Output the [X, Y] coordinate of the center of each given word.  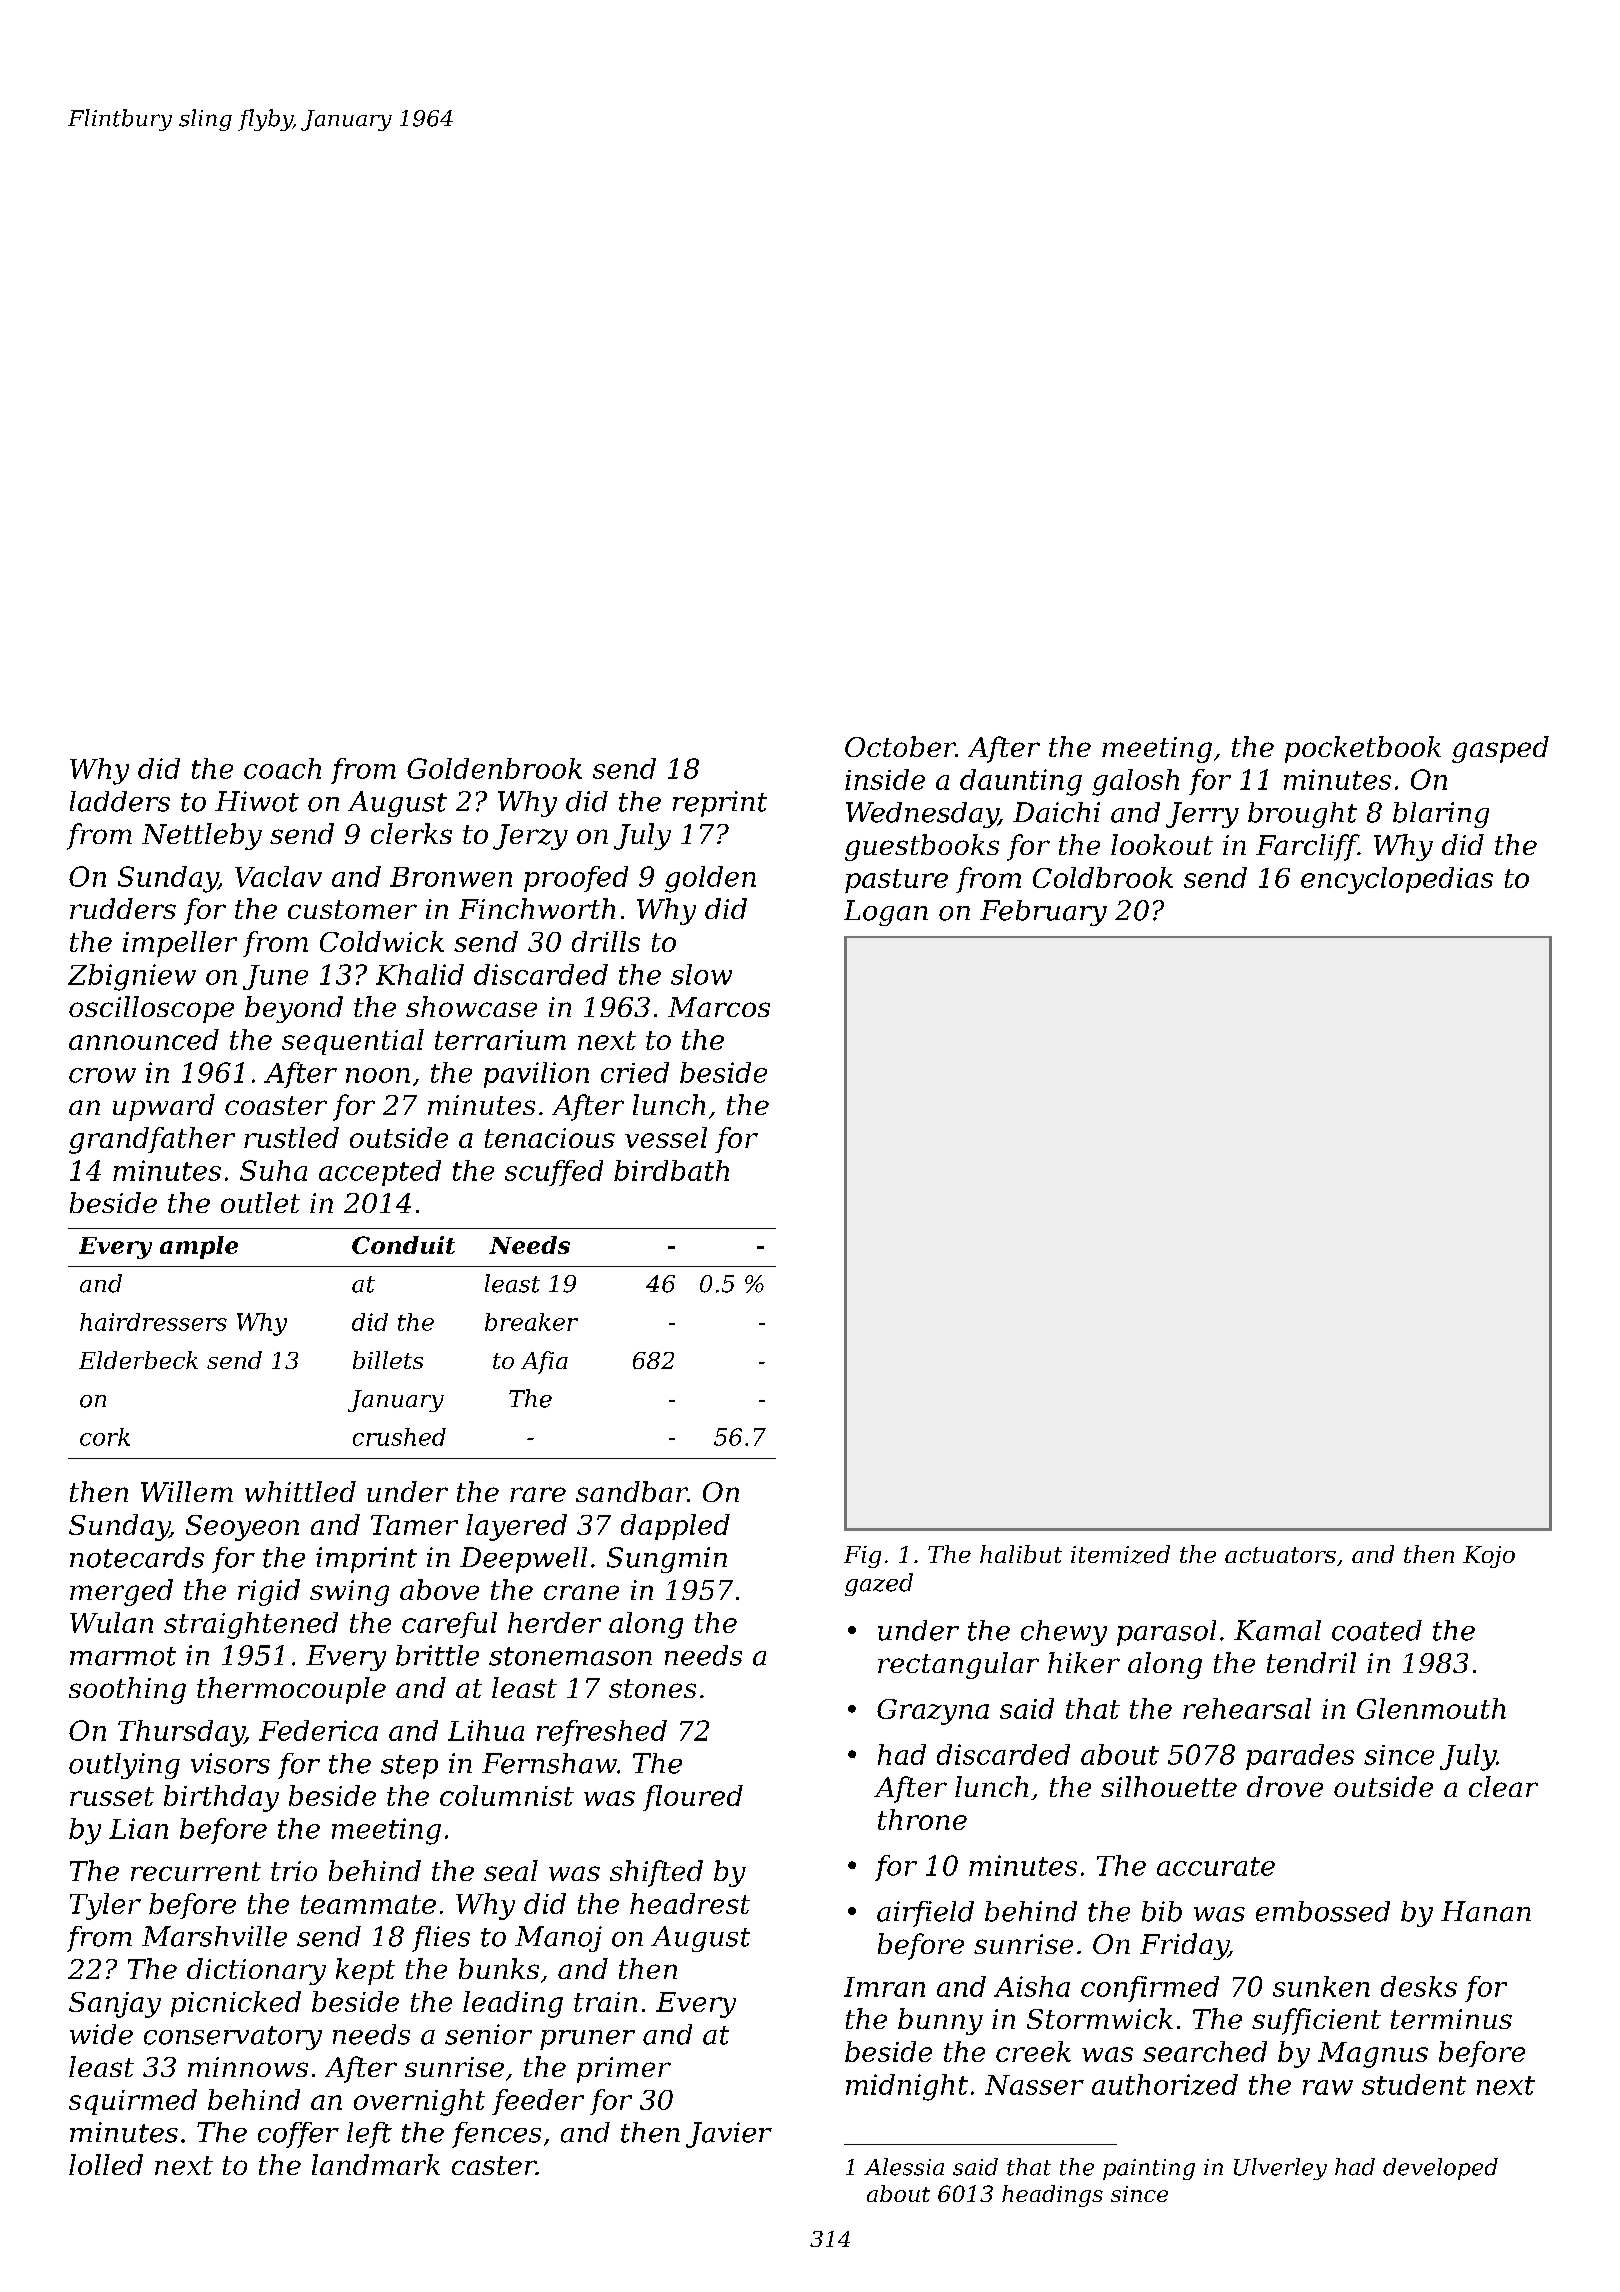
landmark [376, 2164]
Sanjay [115, 2005]
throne [922, 1819]
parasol [1166, 1633]
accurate [1216, 1866]
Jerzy [530, 837]
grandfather [152, 1140]
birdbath [671, 1170]
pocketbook [1363, 749]
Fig [862, 1557]
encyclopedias [1397, 880]
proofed [576, 879]
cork [105, 1437]
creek [1033, 2051]
